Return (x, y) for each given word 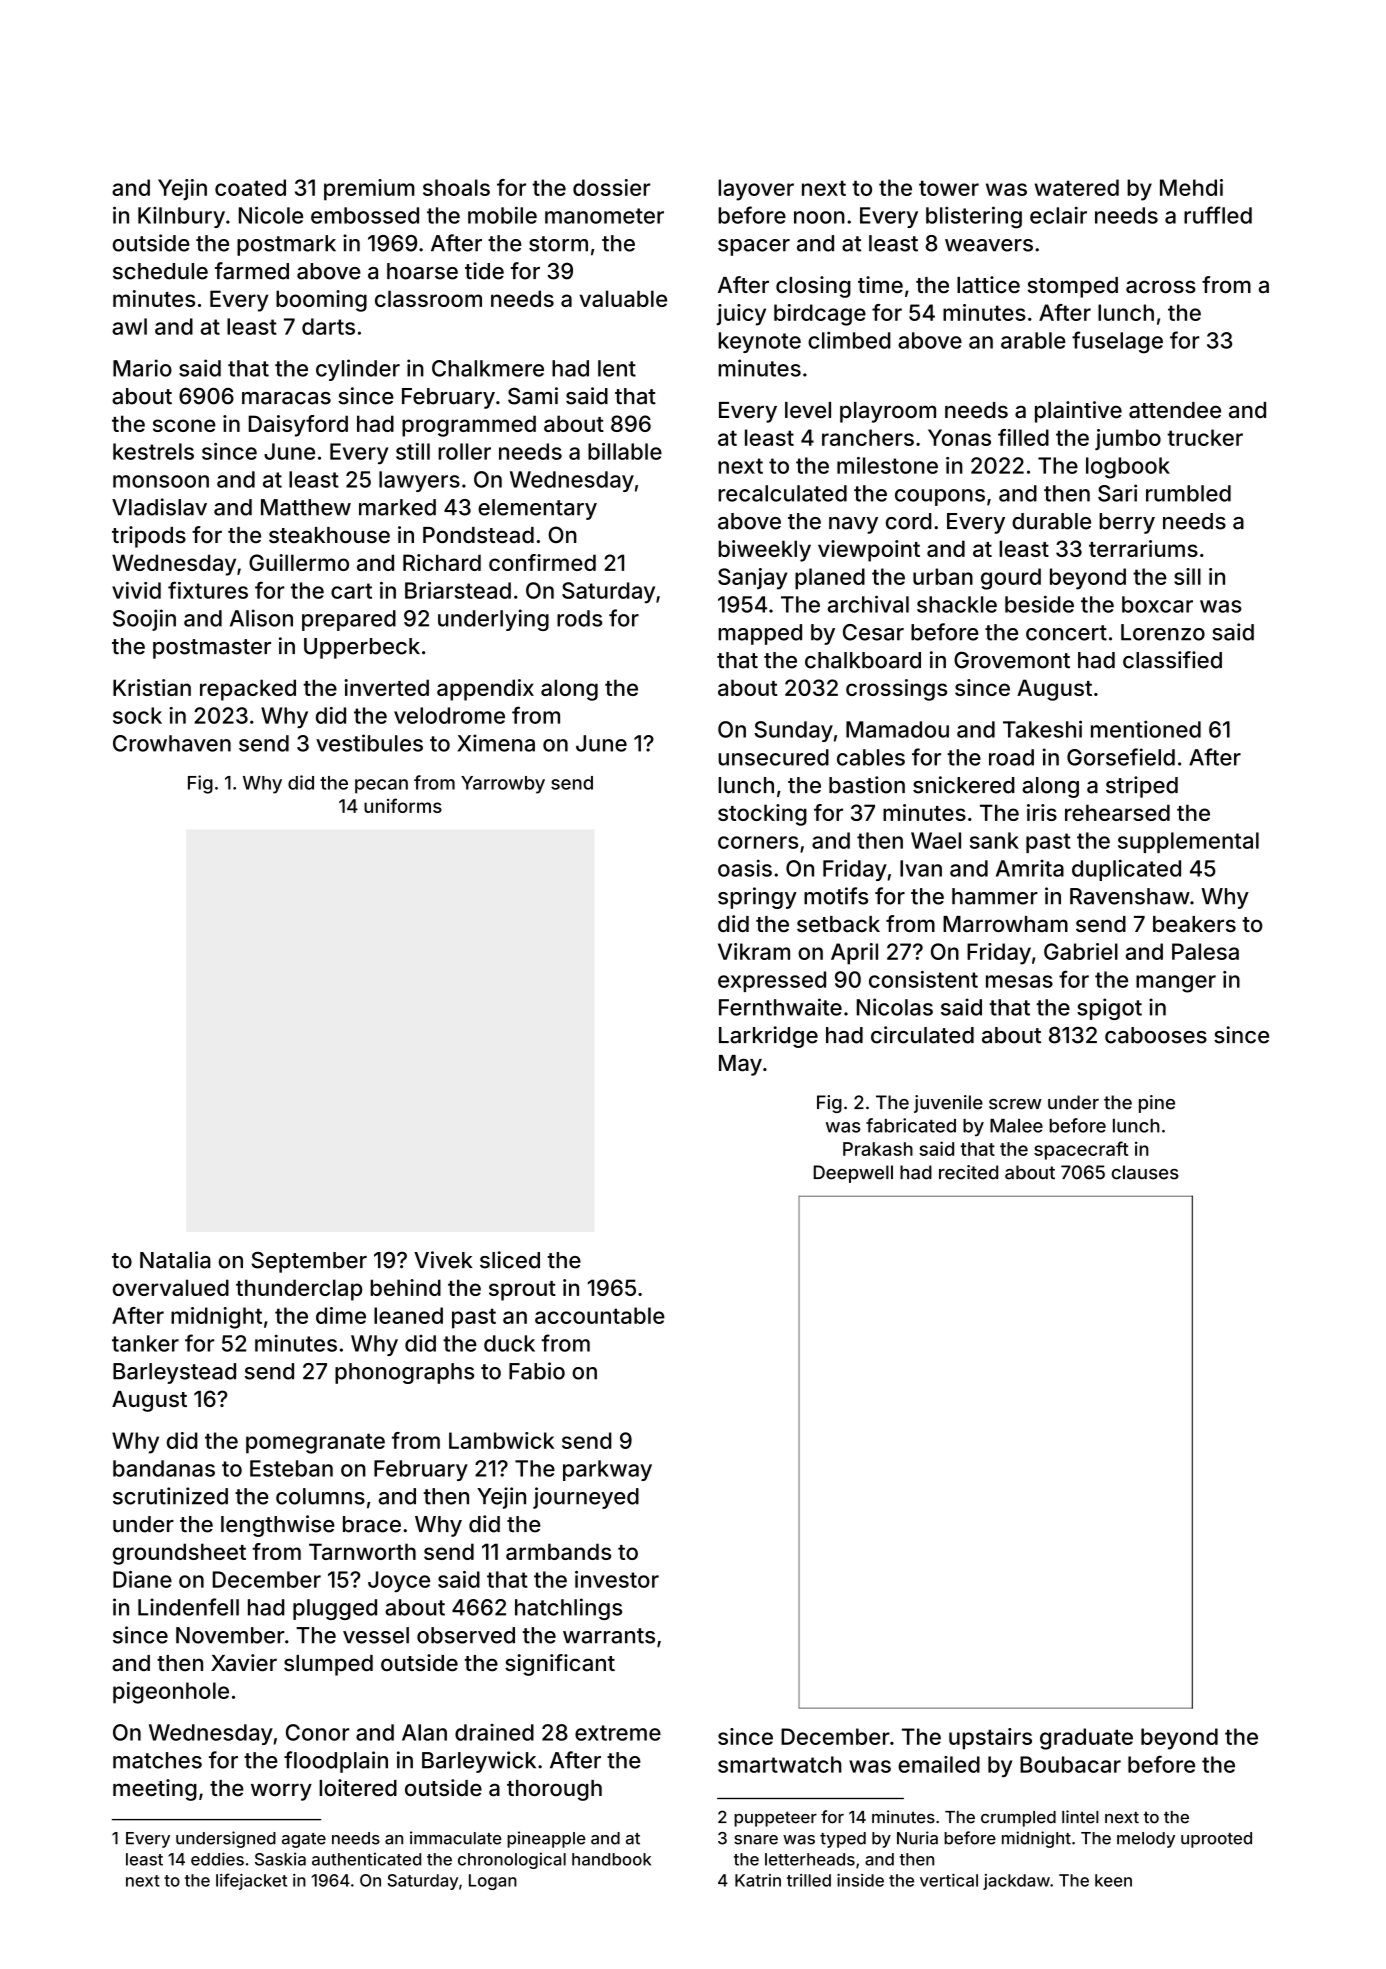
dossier (612, 187)
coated (250, 187)
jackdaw (1016, 1882)
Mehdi (1191, 187)
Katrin (758, 1880)
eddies (217, 1859)
